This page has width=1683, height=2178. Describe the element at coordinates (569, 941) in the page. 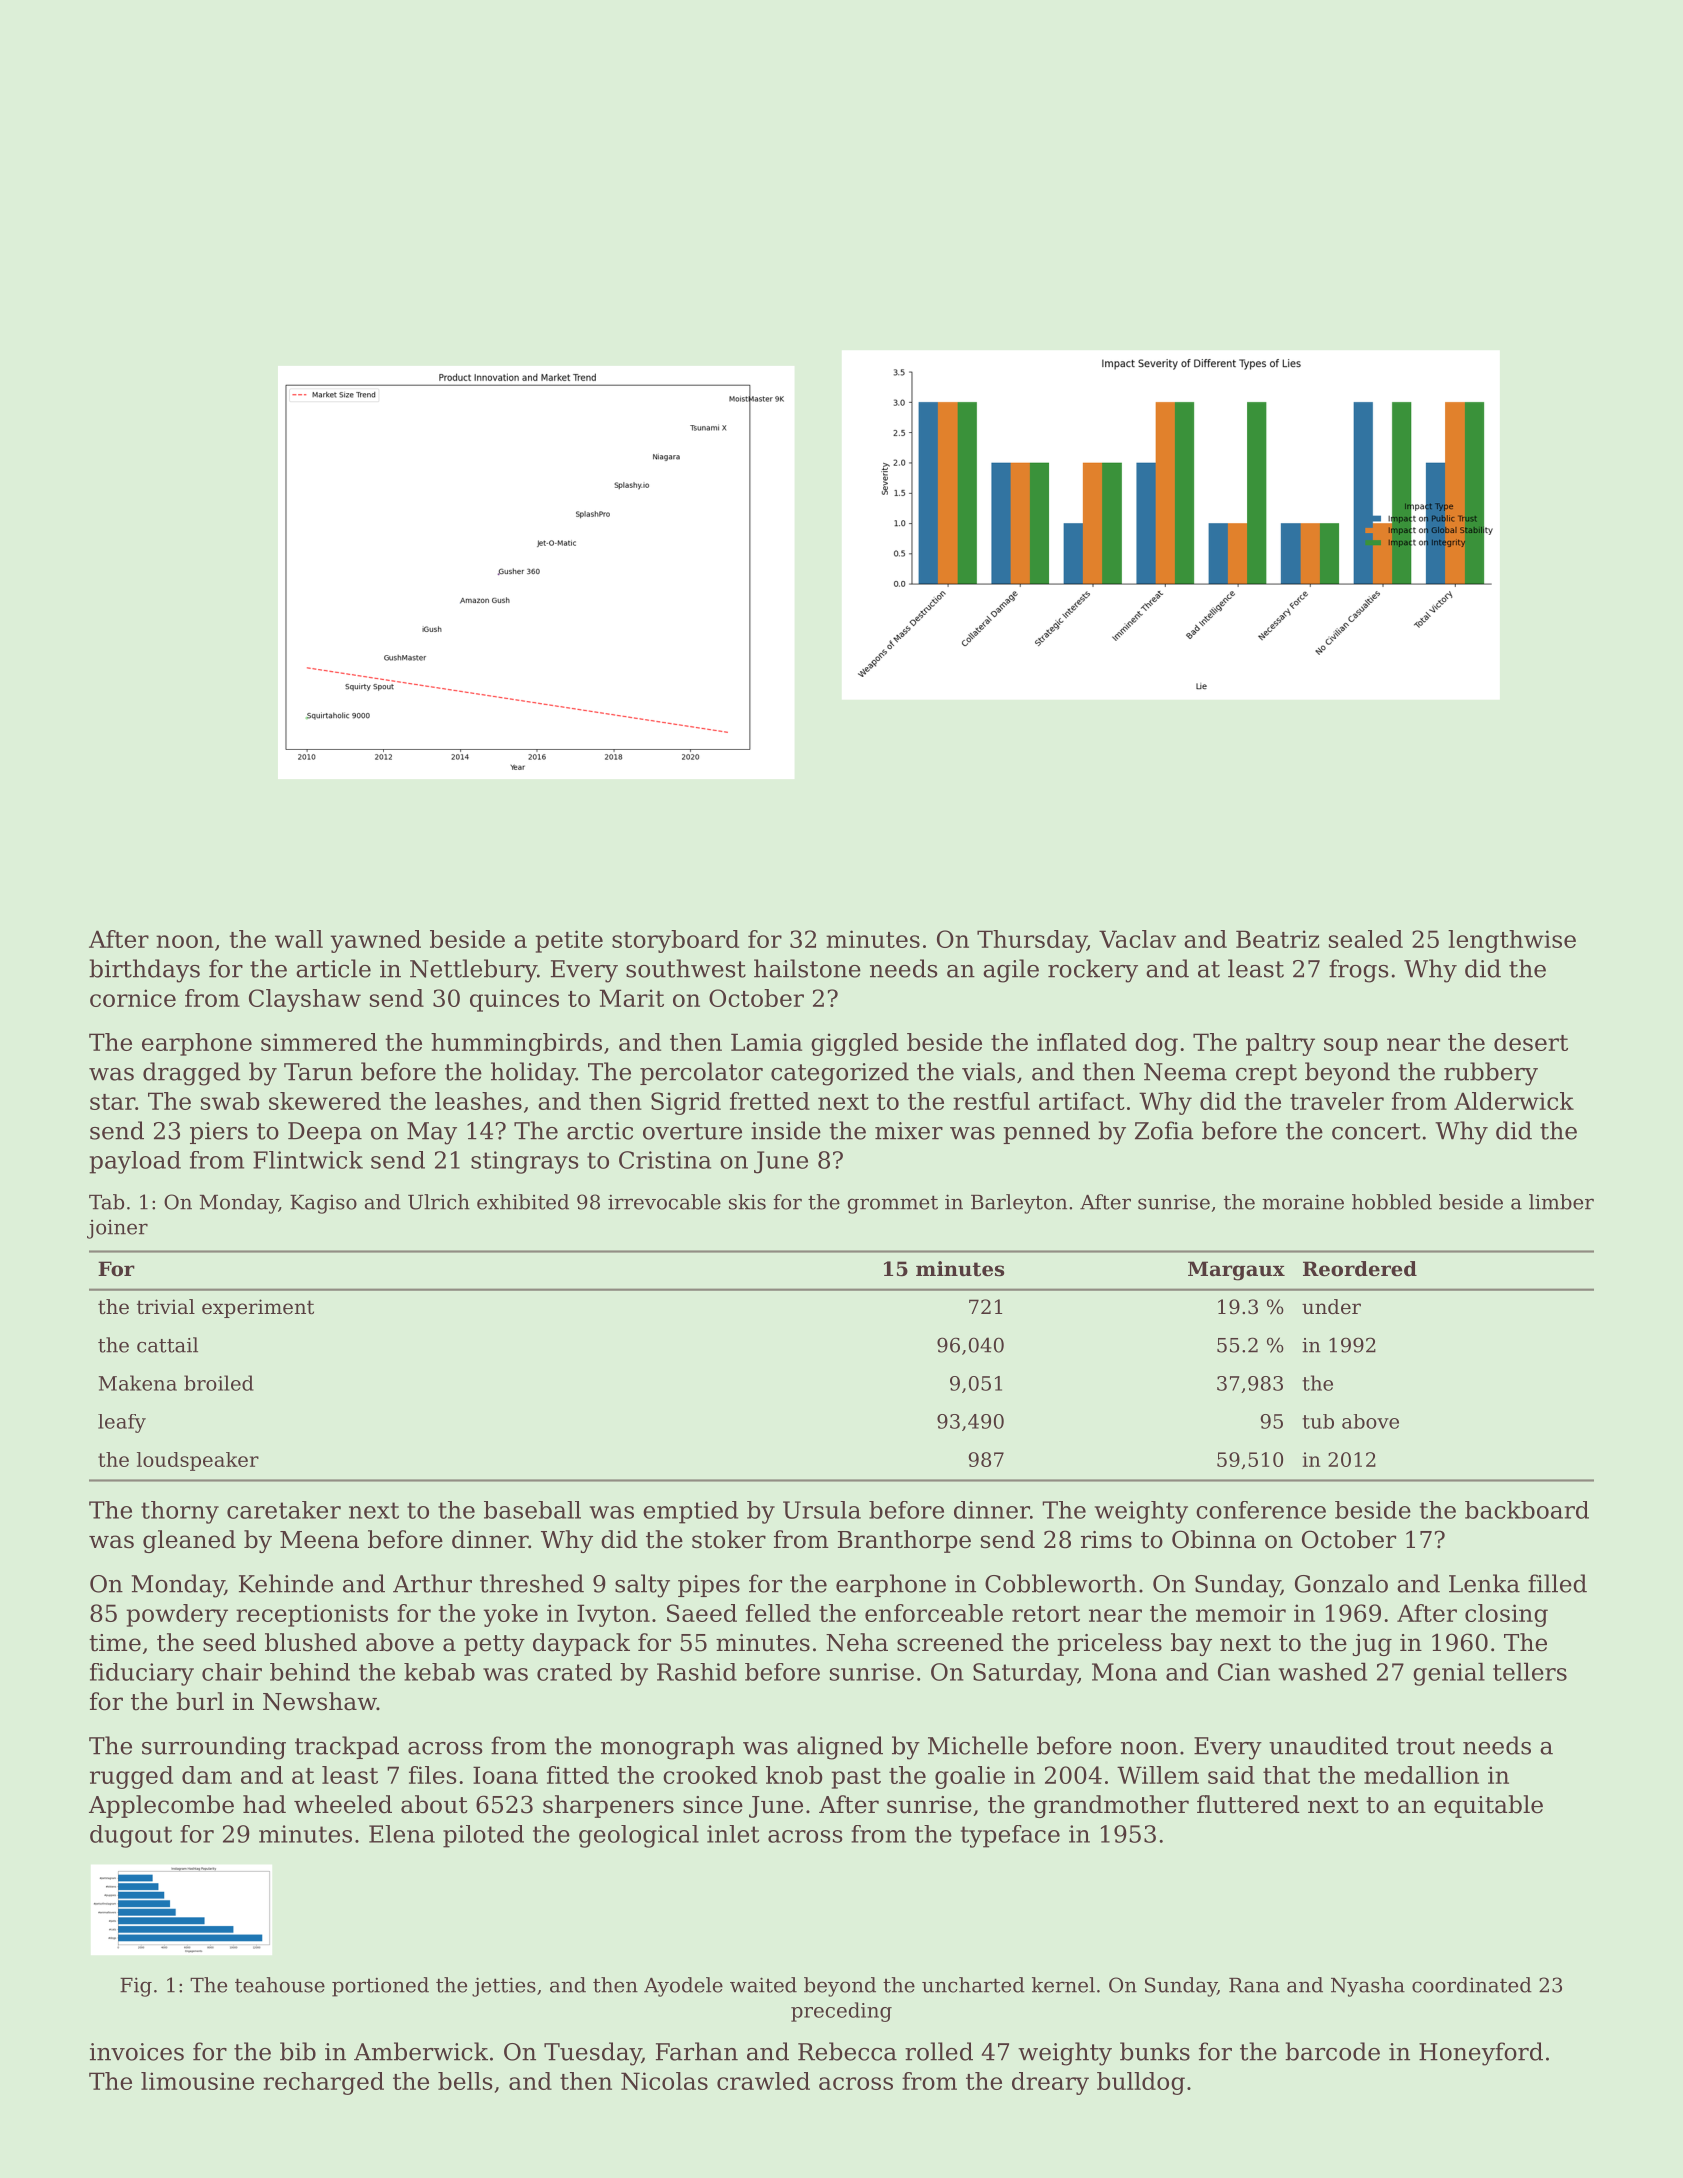

I see `petite` at that location.
